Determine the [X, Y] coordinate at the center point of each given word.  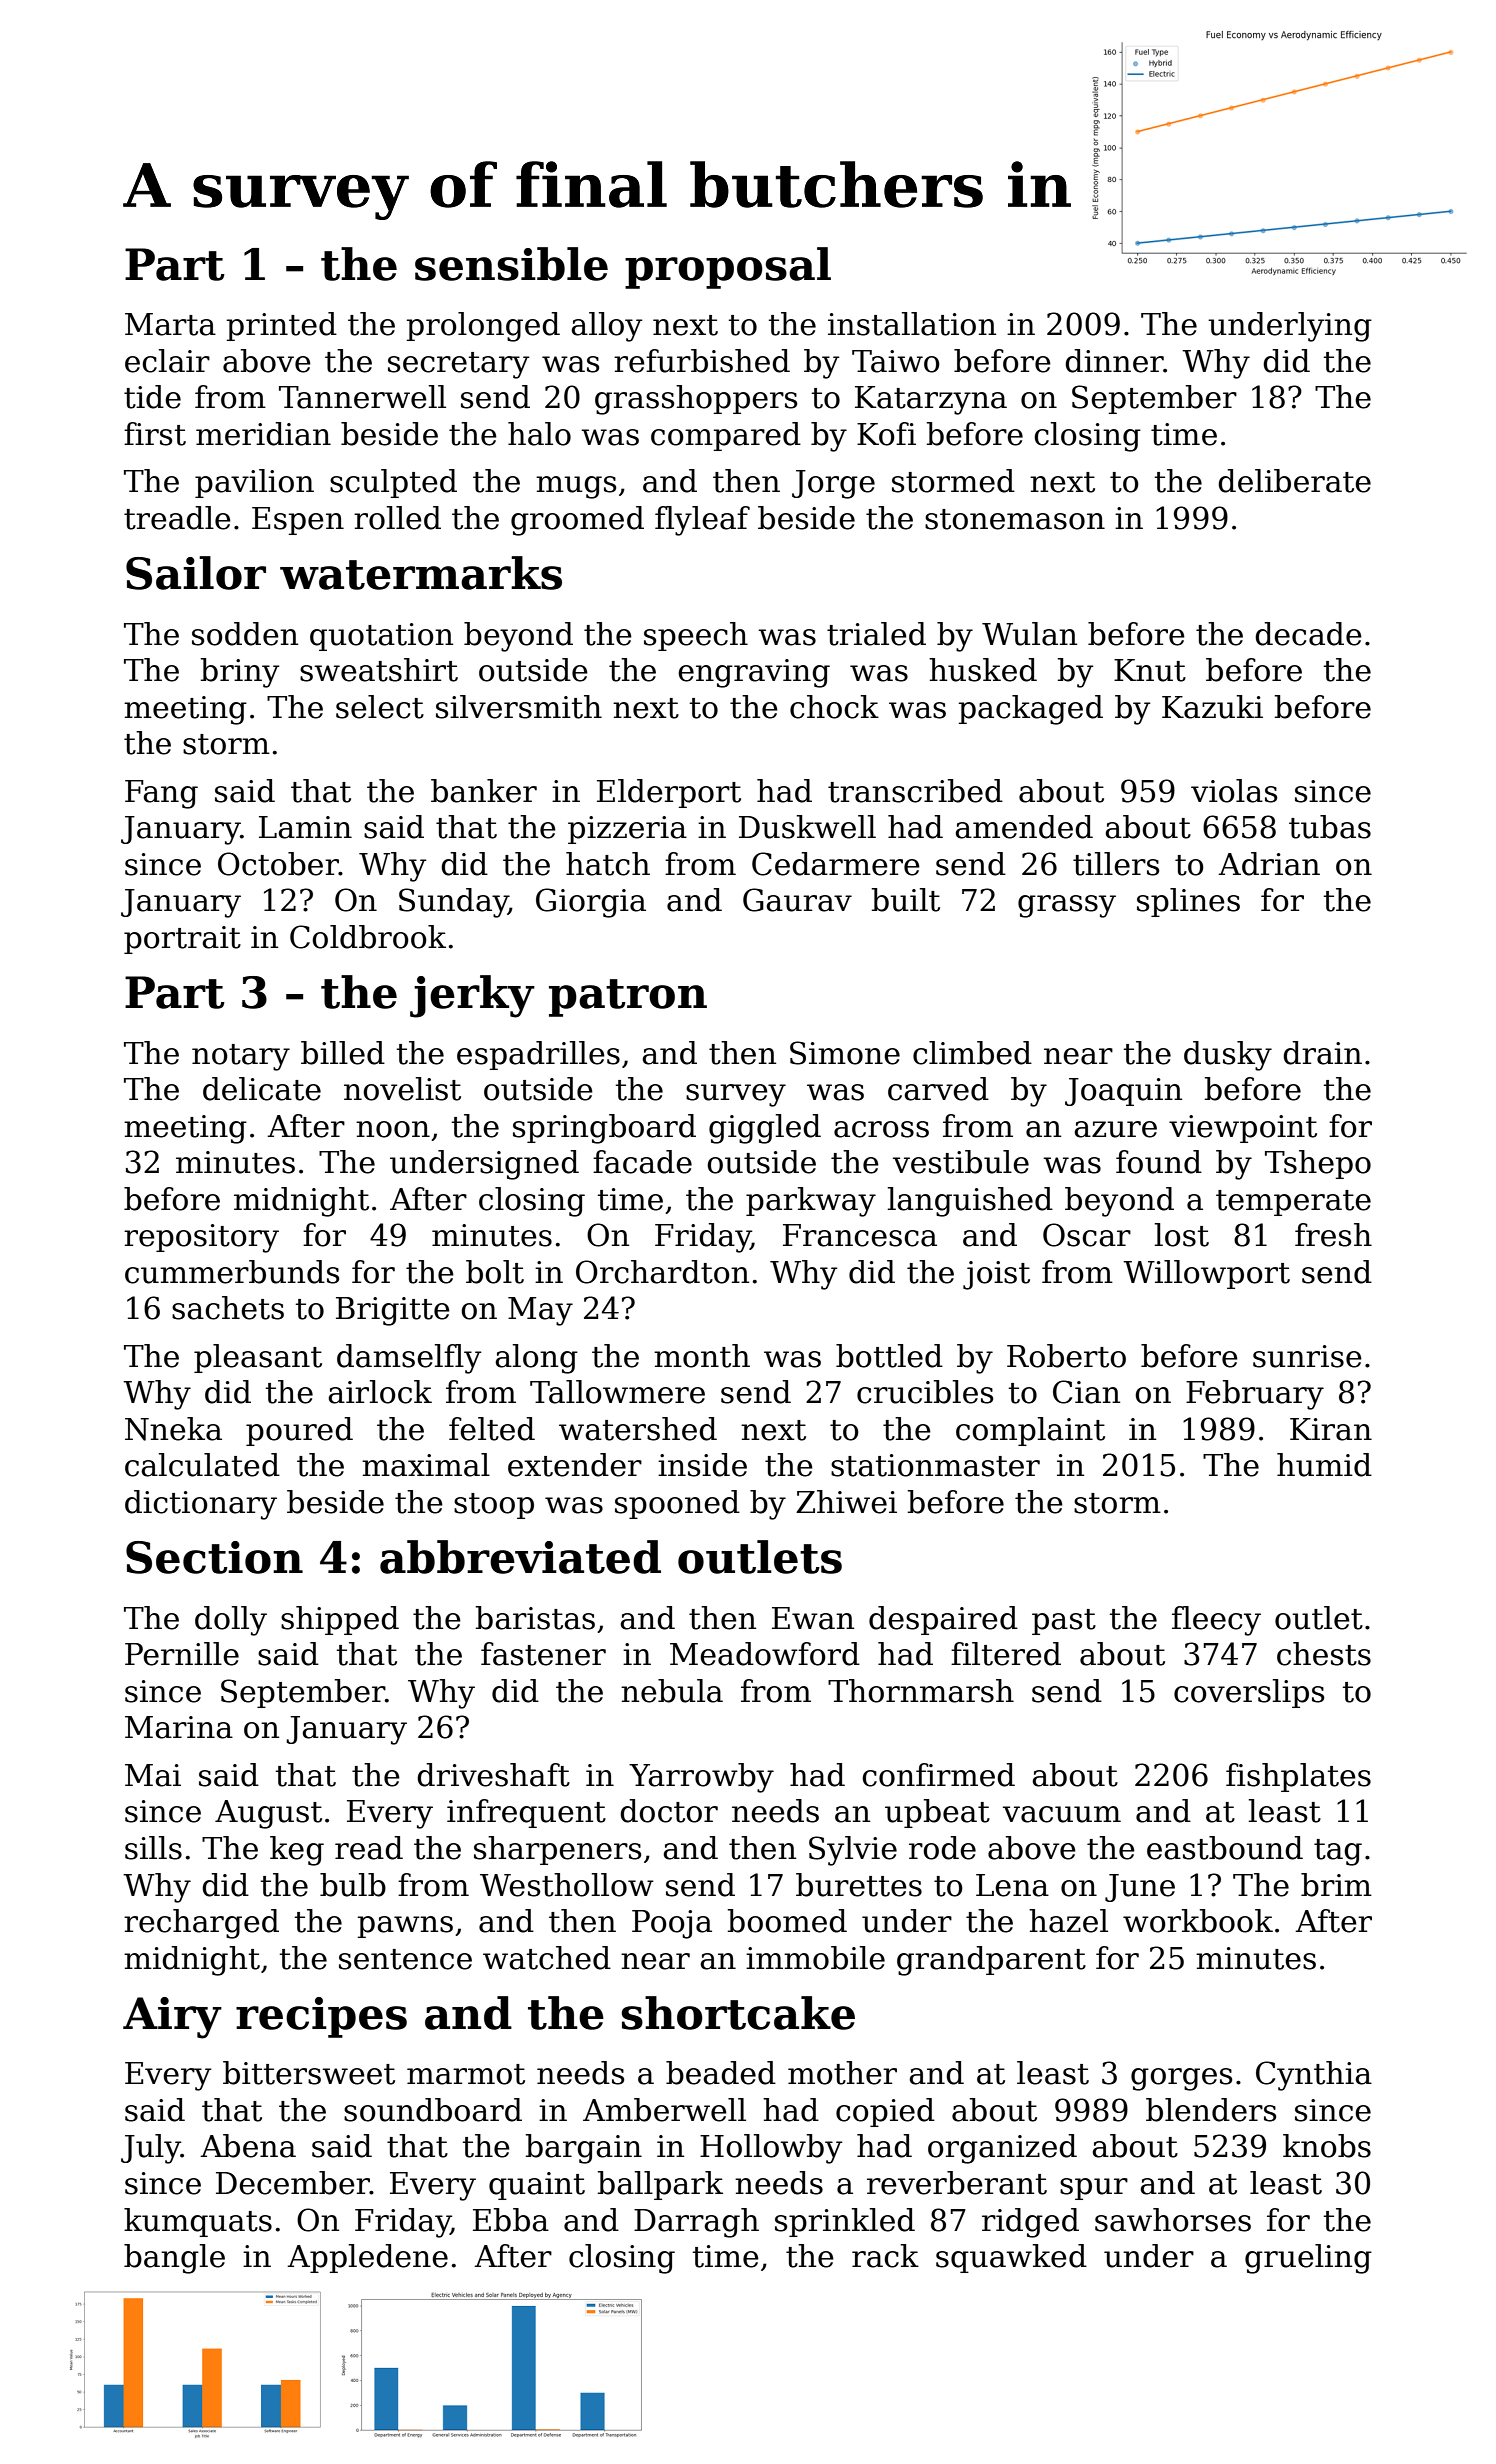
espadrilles [538, 1055]
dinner [1114, 361]
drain [1322, 1053]
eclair [167, 361]
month [702, 1356]
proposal [728, 268]
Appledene [367, 2258]
